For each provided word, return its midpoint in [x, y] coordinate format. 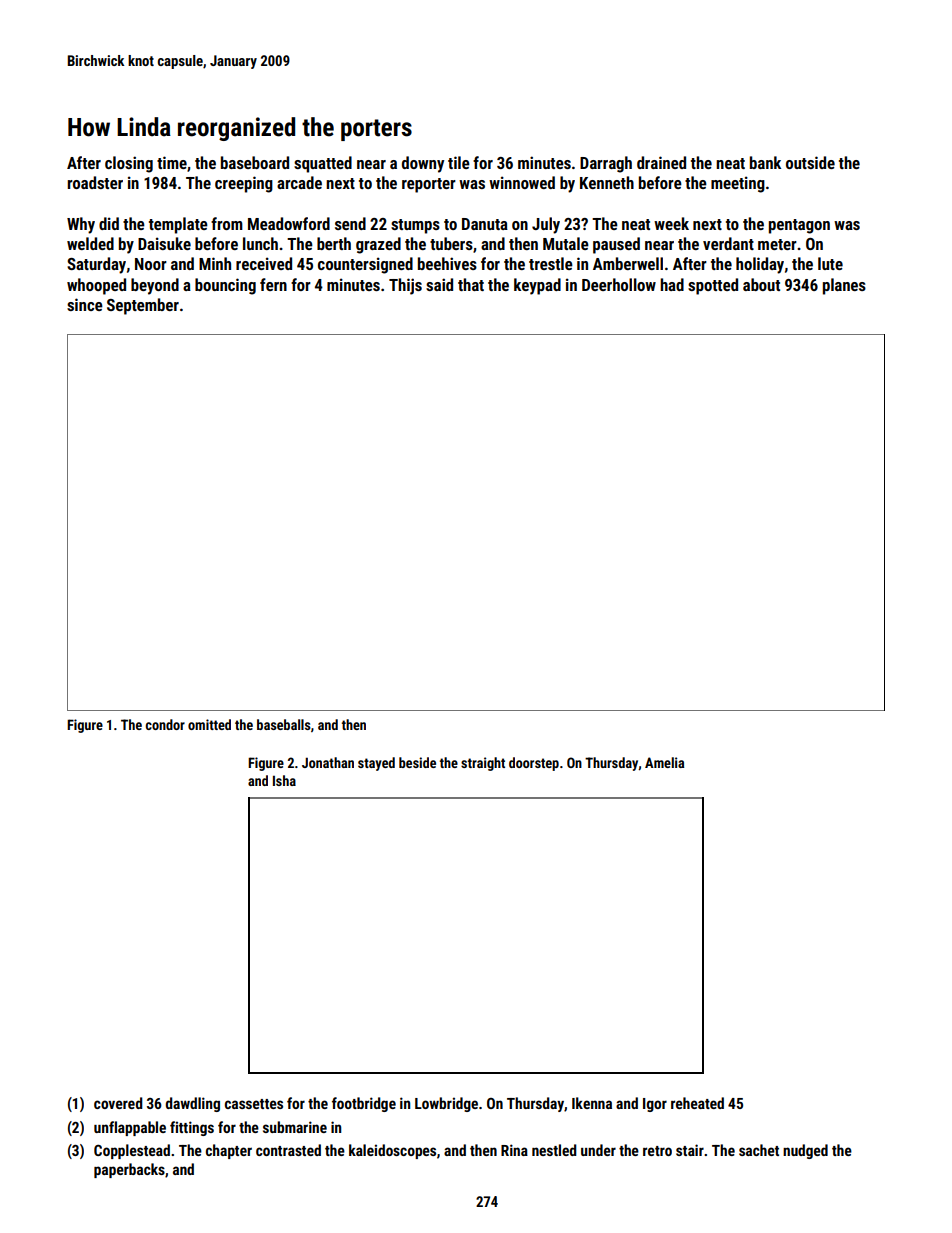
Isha [284, 780]
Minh [215, 263]
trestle [551, 263]
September [143, 306]
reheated [697, 1103]
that [471, 284]
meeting [738, 184]
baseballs [284, 724]
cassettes [254, 1104]
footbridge [364, 1104]
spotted [713, 286]
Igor [655, 1105]
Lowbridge [446, 1104]
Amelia [664, 762]
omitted [209, 724]
